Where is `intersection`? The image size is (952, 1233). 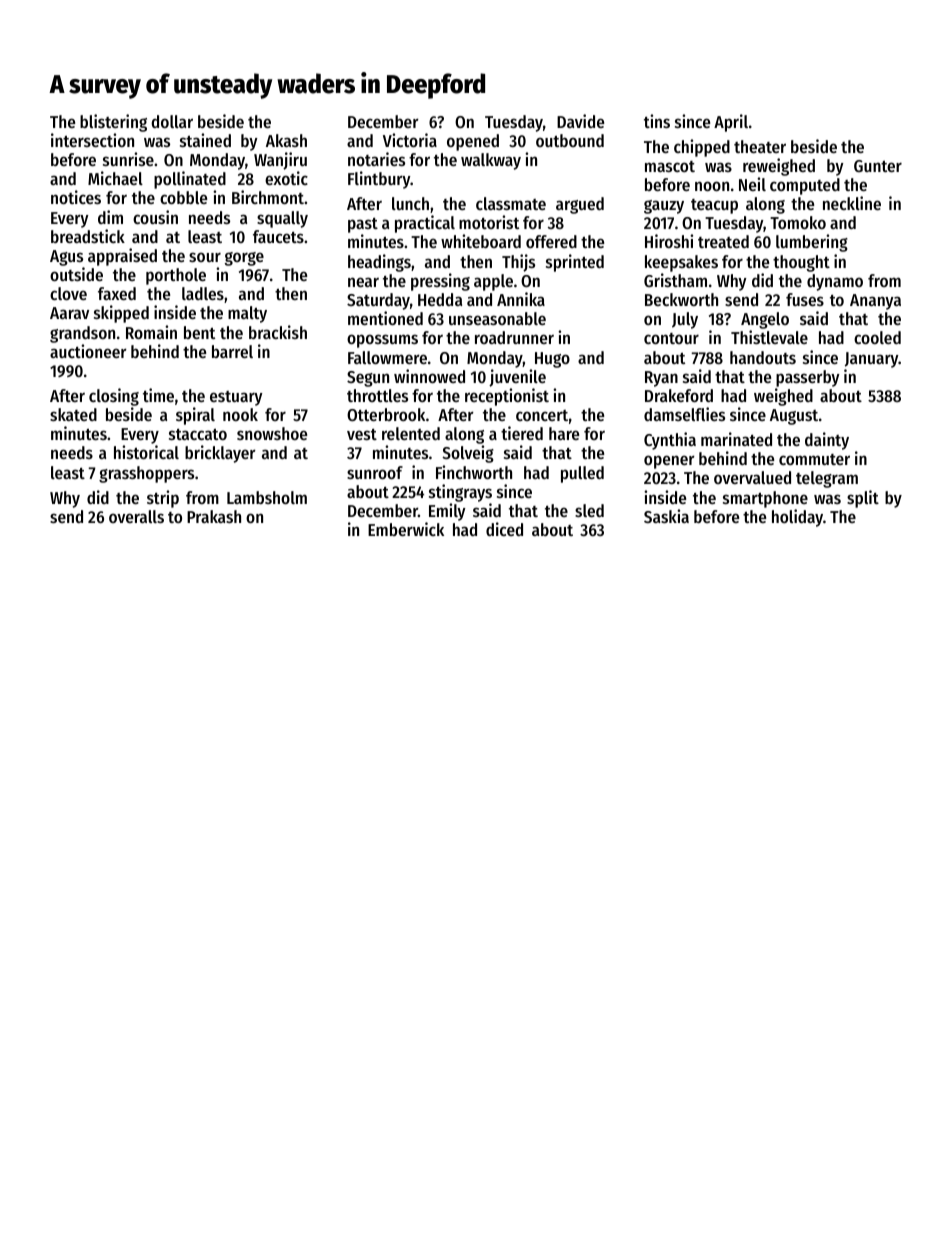
intersection is located at coordinates (92, 140).
